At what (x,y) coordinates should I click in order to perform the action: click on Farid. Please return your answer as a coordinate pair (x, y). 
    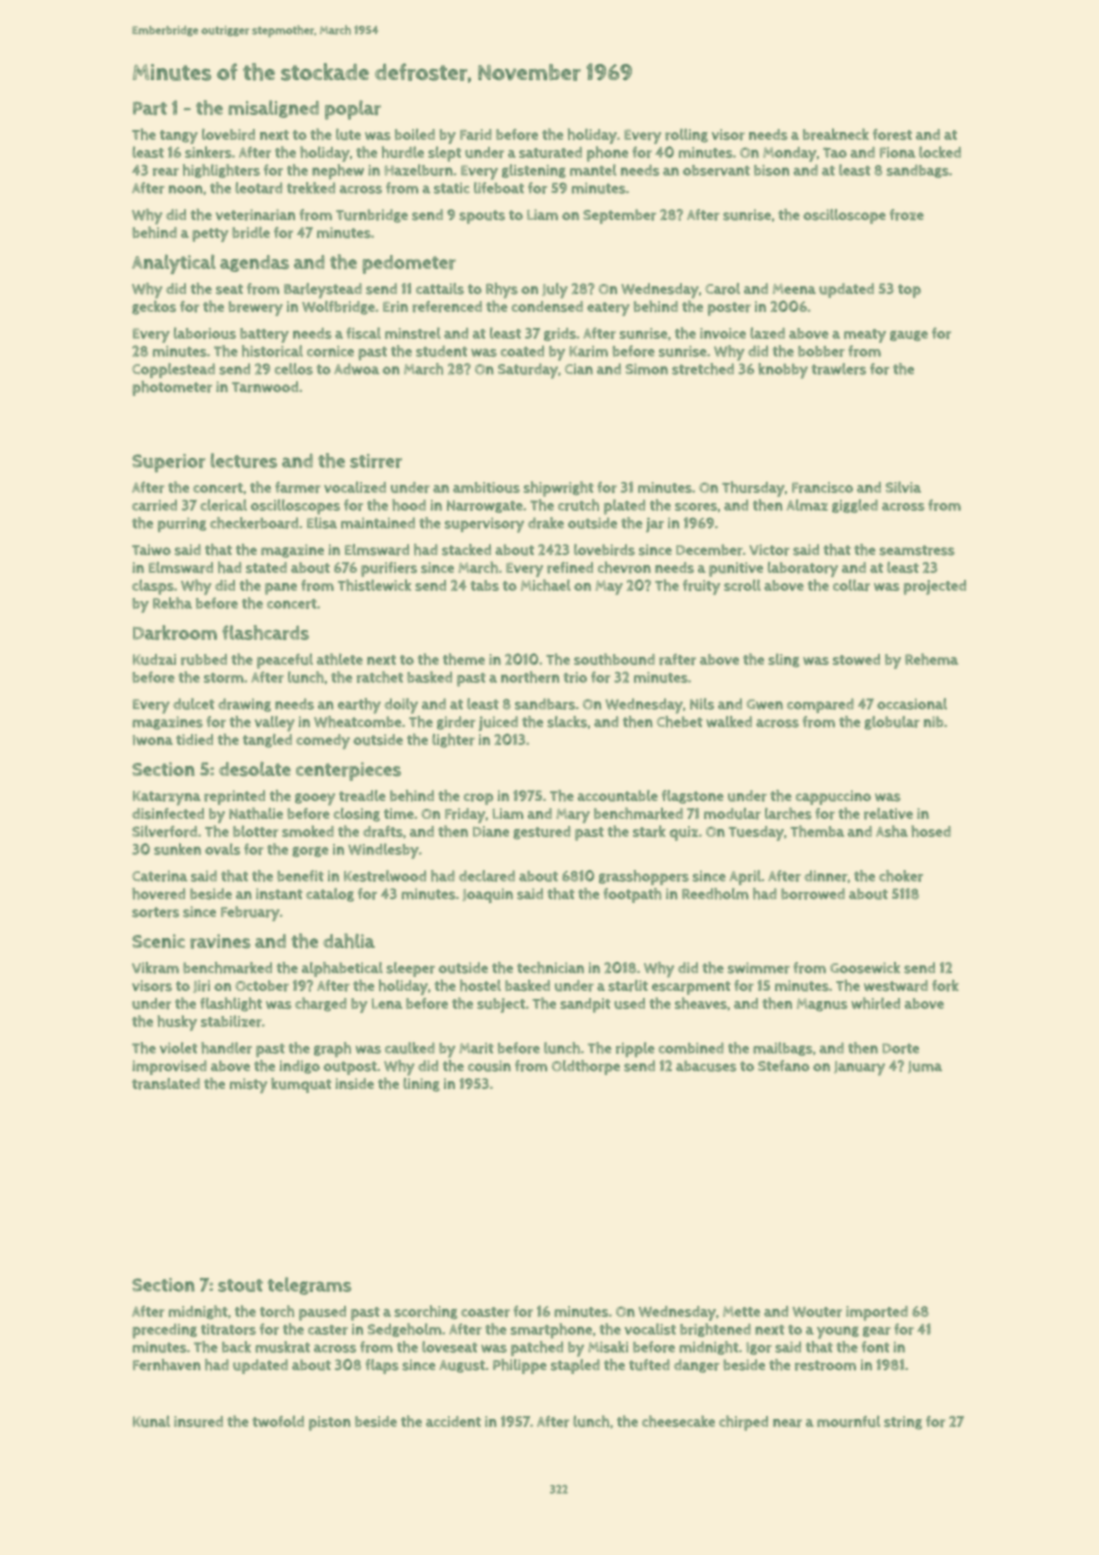
    Looking at the image, I should click on (476, 135).
